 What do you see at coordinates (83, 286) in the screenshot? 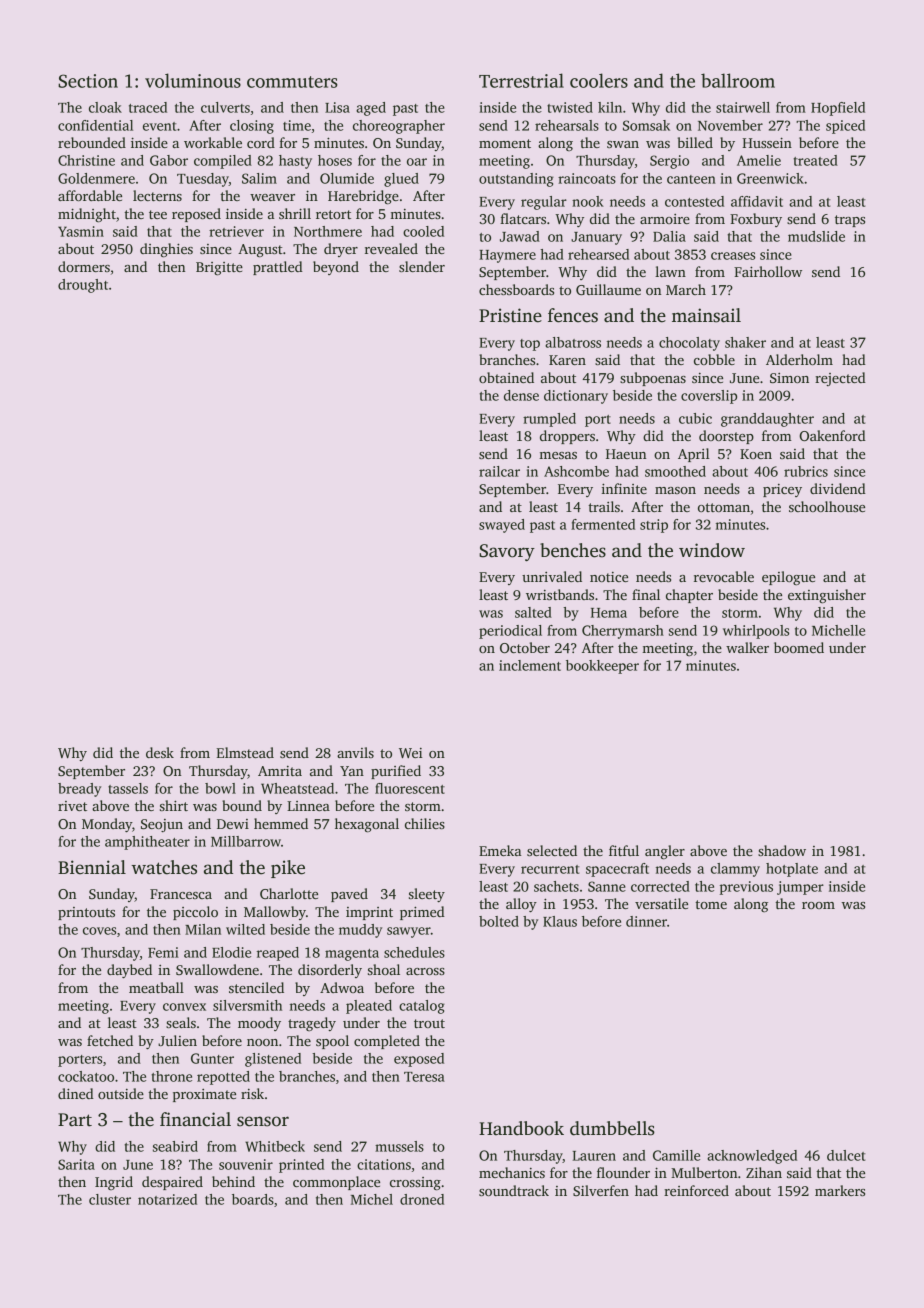
I see `drought` at bounding box center [83, 286].
